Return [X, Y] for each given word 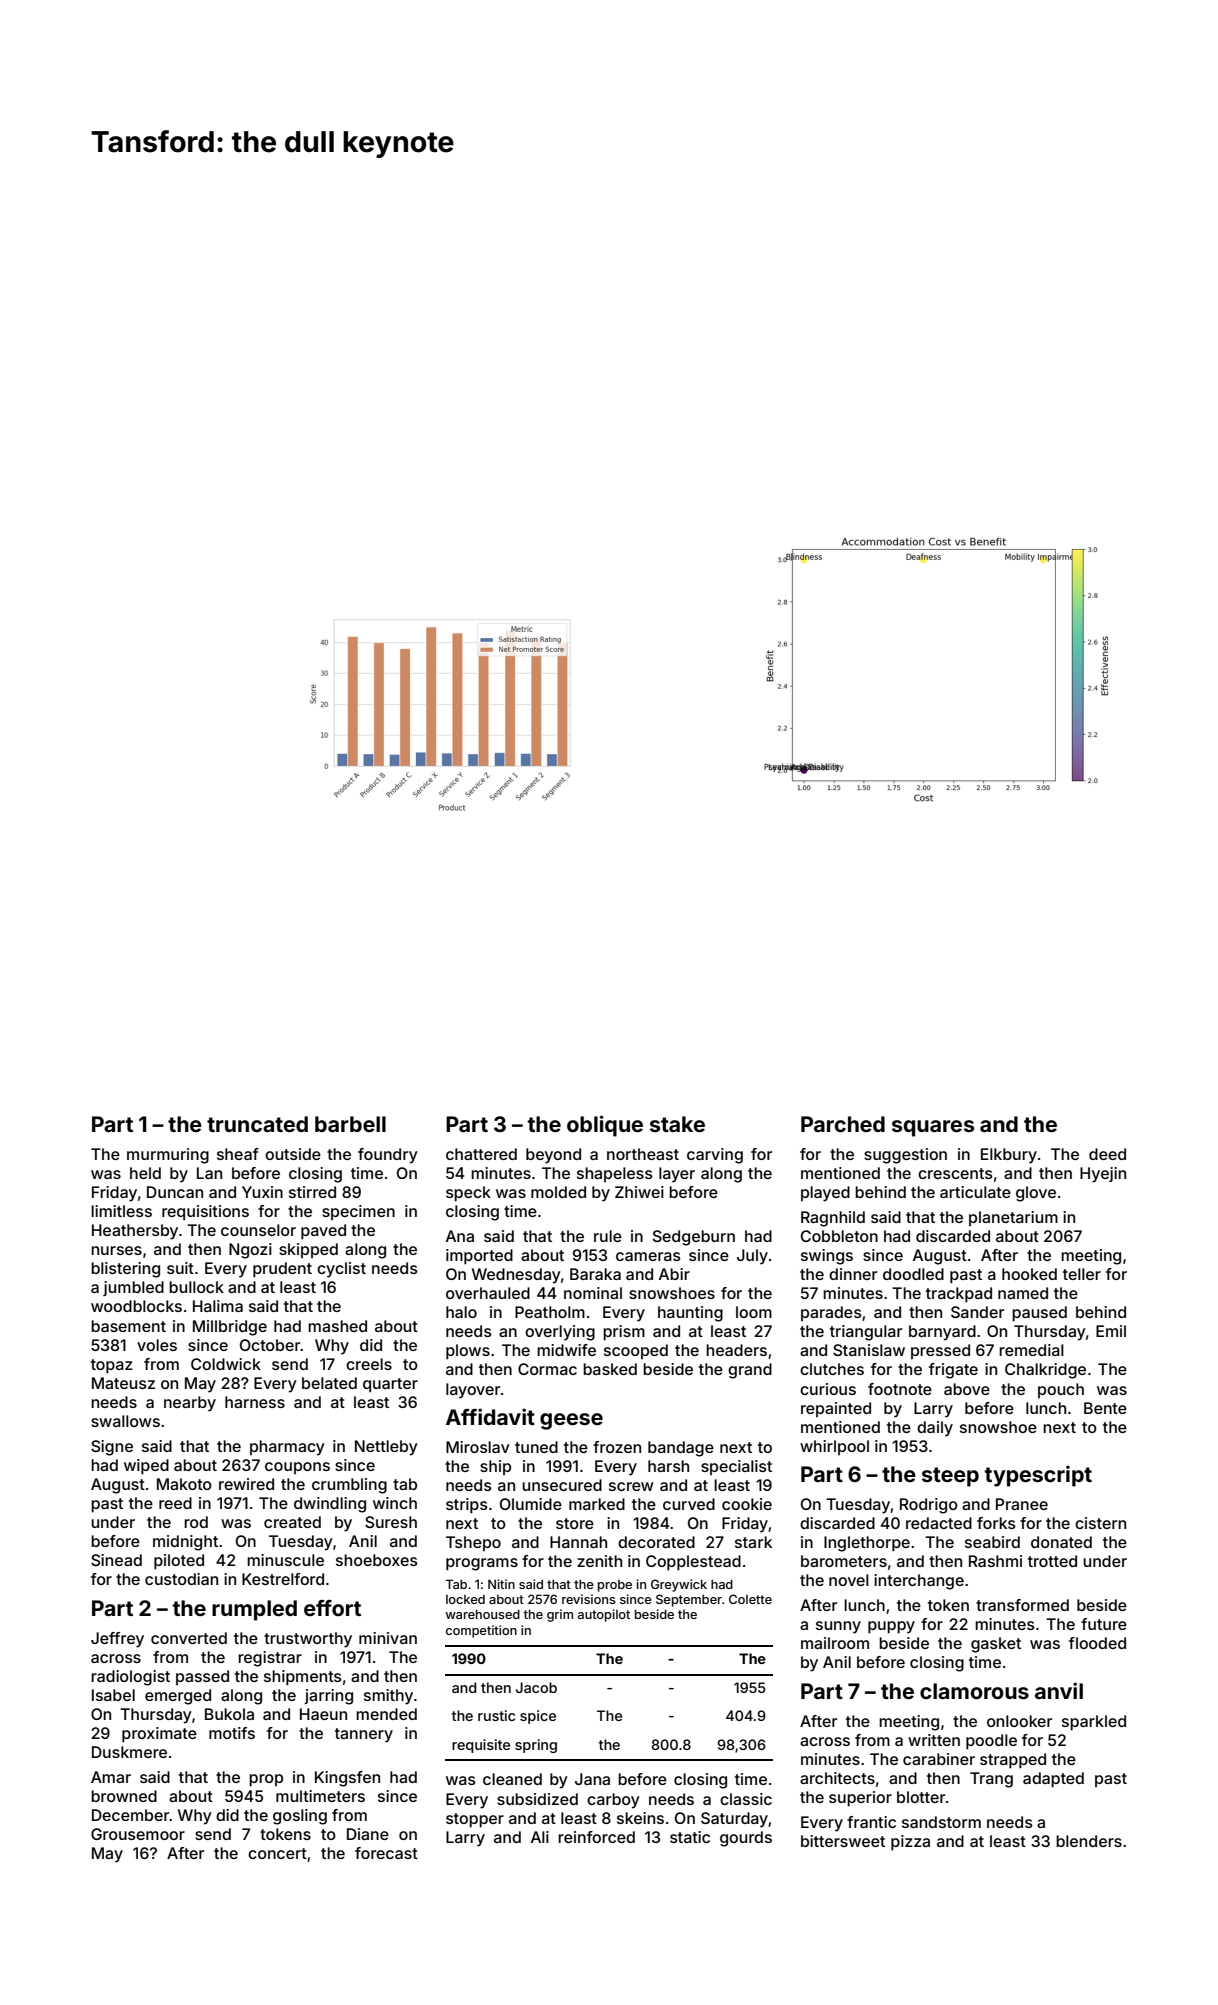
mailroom [835, 1643]
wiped [146, 1467]
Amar [111, 1777]
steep [950, 1477]
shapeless [615, 1174]
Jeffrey [117, 1640]
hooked [1029, 1274]
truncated [257, 1124]
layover [473, 1391]
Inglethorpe [867, 1544]
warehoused [482, 1614]
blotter [921, 1797]
